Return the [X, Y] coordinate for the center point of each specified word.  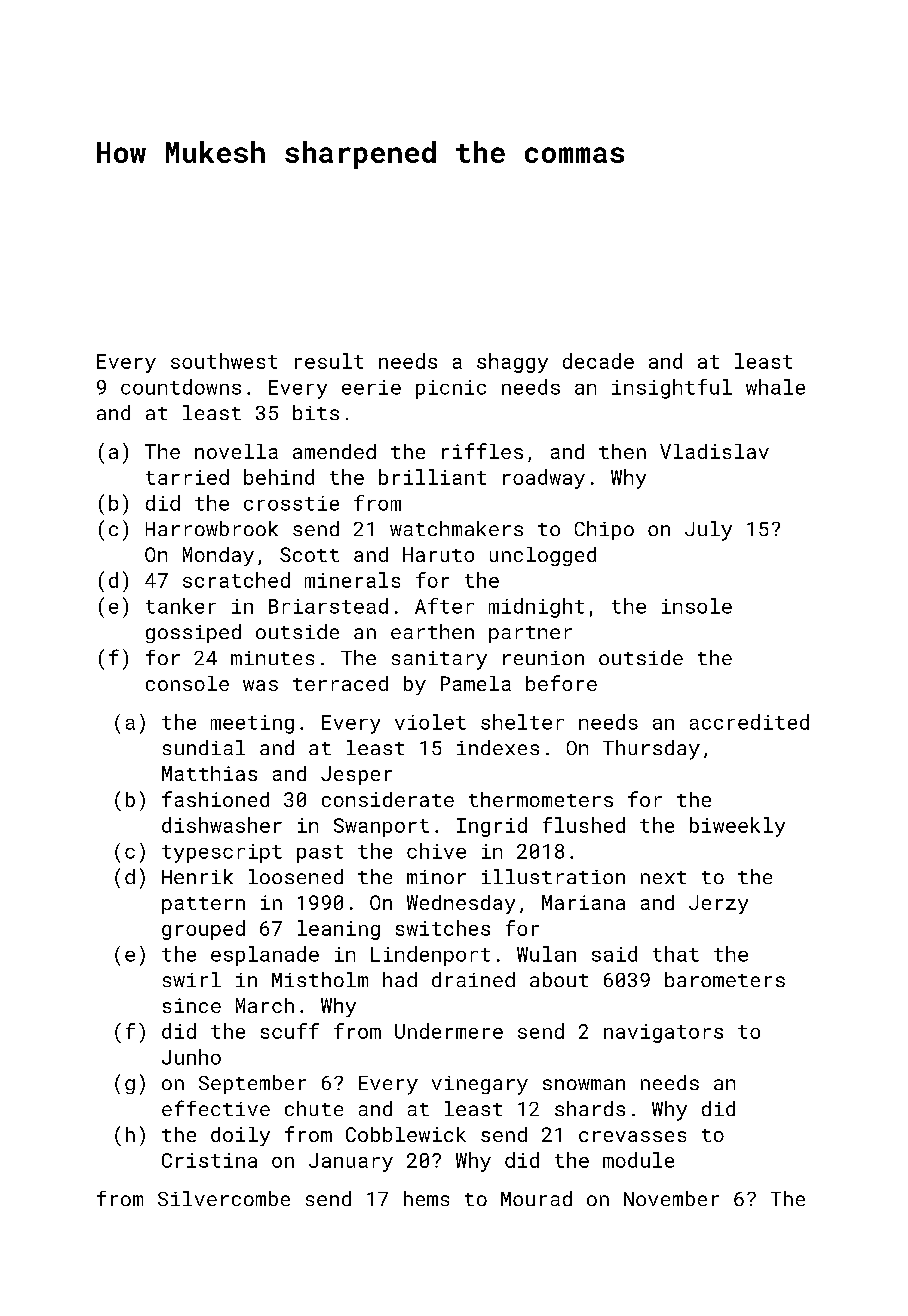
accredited [749, 722]
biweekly [737, 827]
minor [436, 877]
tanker [181, 606]
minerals [352, 580]
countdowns [181, 387]
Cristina [209, 1160]
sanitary [439, 660]
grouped [203, 930]
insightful [672, 389]
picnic [451, 389]
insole [697, 606]
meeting [252, 724]
